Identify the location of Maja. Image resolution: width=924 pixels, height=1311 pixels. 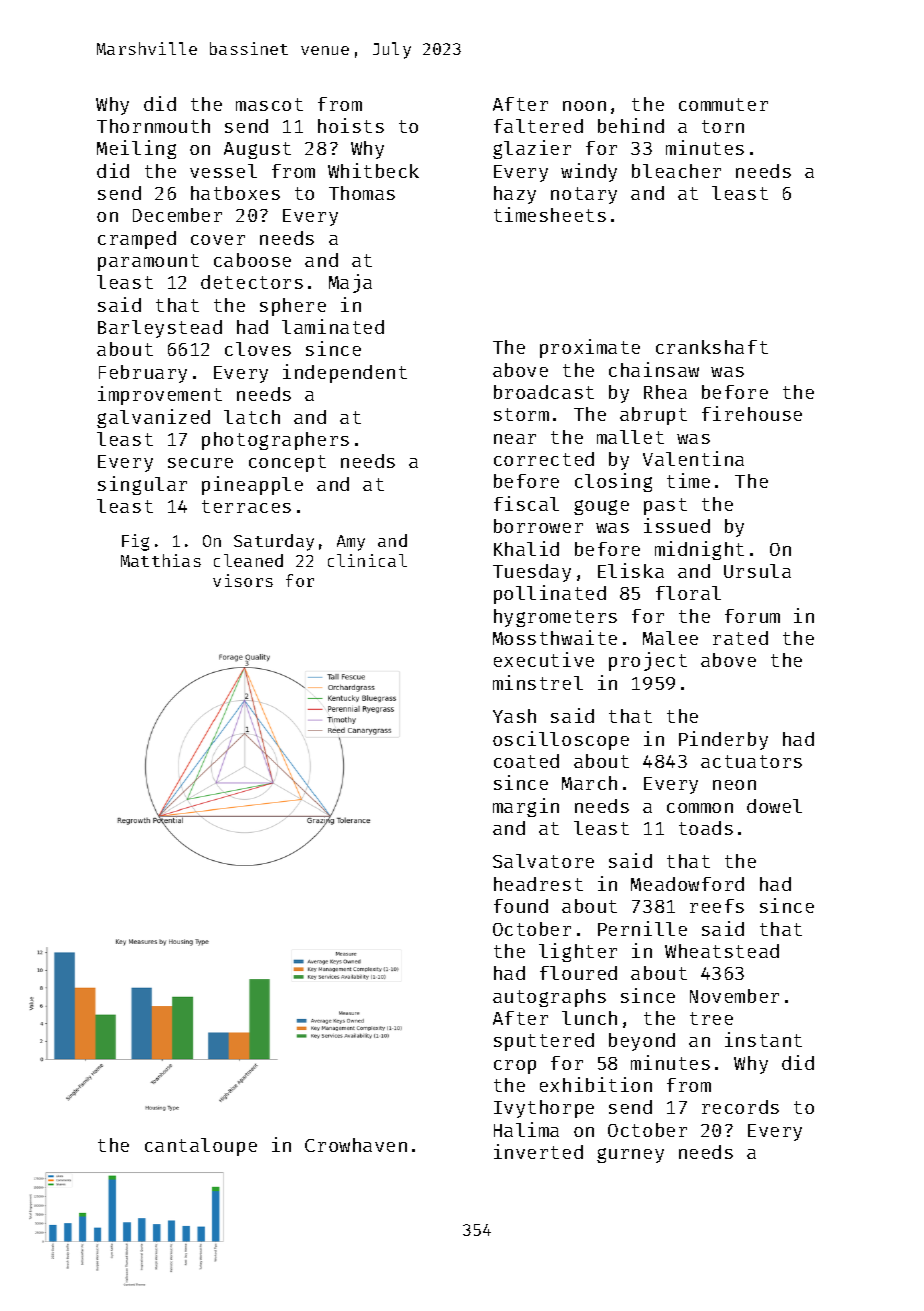
(350, 283).
